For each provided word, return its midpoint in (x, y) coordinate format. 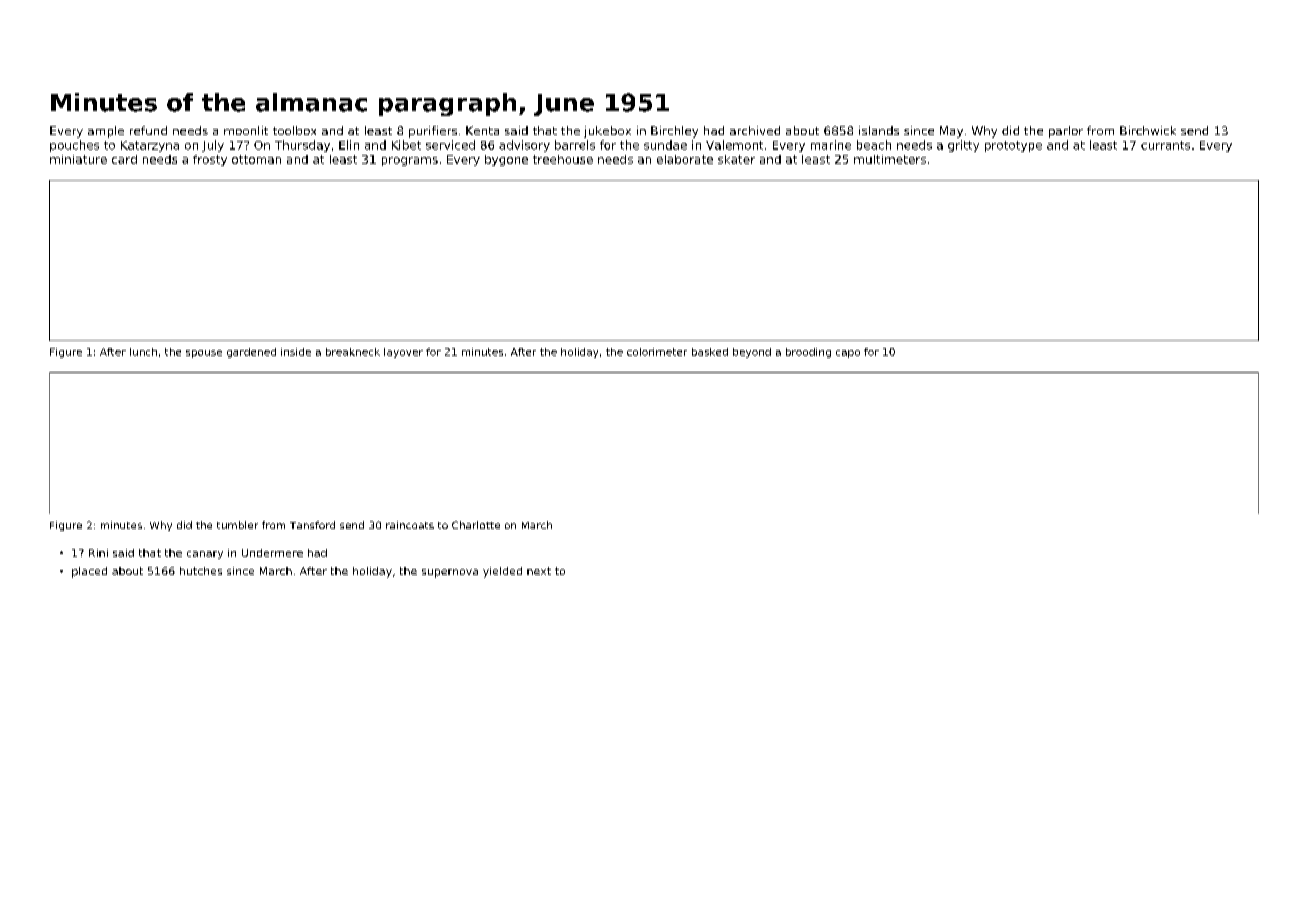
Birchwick (1148, 130)
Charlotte (476, 525)
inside (296, 352)
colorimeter (657, 352)
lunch (143, 352)
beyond (752, 353)
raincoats (410, 525)
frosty (210, 160)
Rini (98, 553)
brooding (808, 353)
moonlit (246, 130)
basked (710, 352)
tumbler (237, 525)
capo (848, 354)
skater (736, 159)
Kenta (482, 130)
